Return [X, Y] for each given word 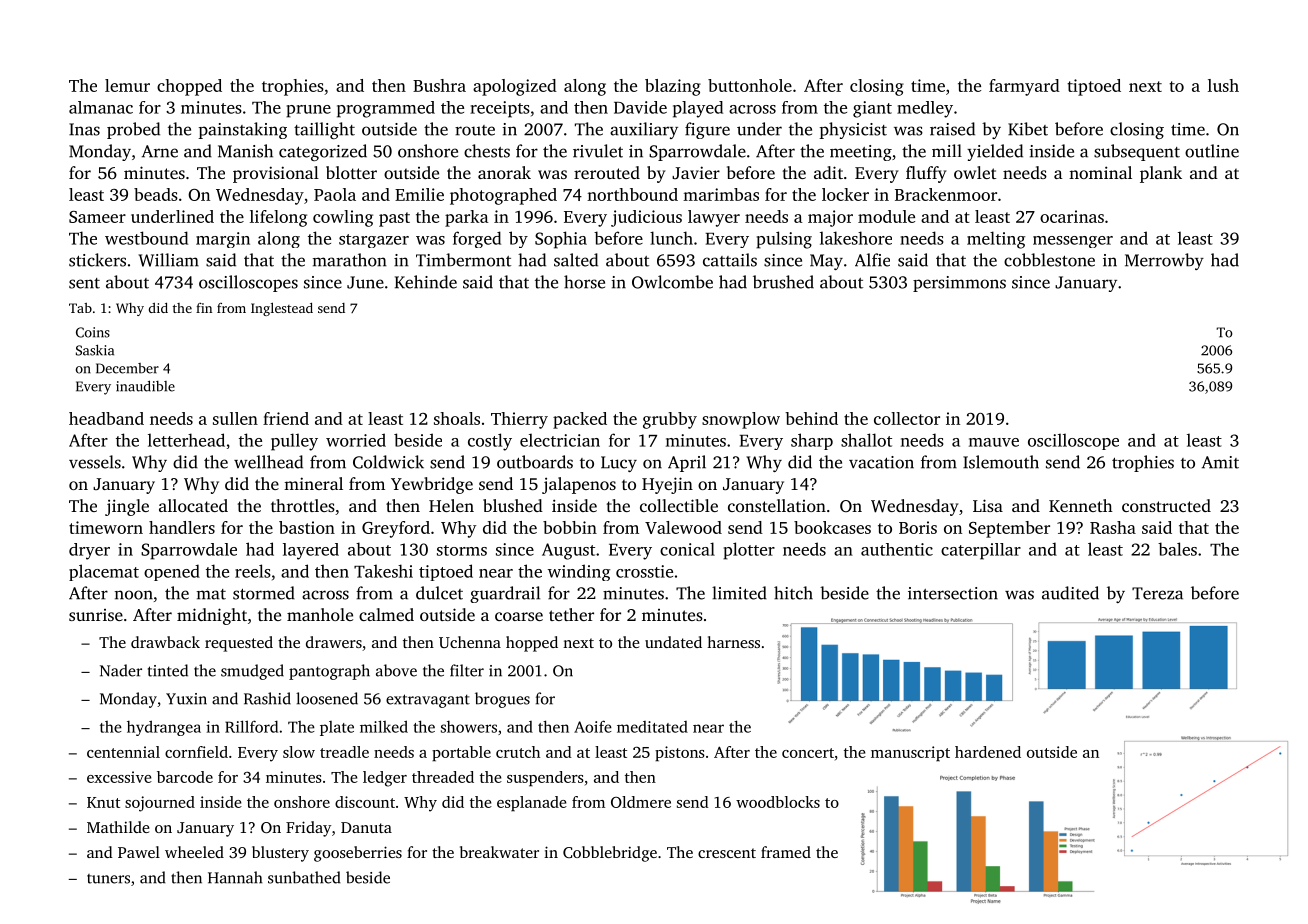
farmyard [1024, 87]
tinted [168, 670]
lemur [127, 85]
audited [1070, 593]
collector [907, 418]
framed [786, 852]
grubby [670, 420]
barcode [185, 777]
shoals [457, 418]
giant [872, 109]
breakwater [499, 852]
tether [571, 614]
